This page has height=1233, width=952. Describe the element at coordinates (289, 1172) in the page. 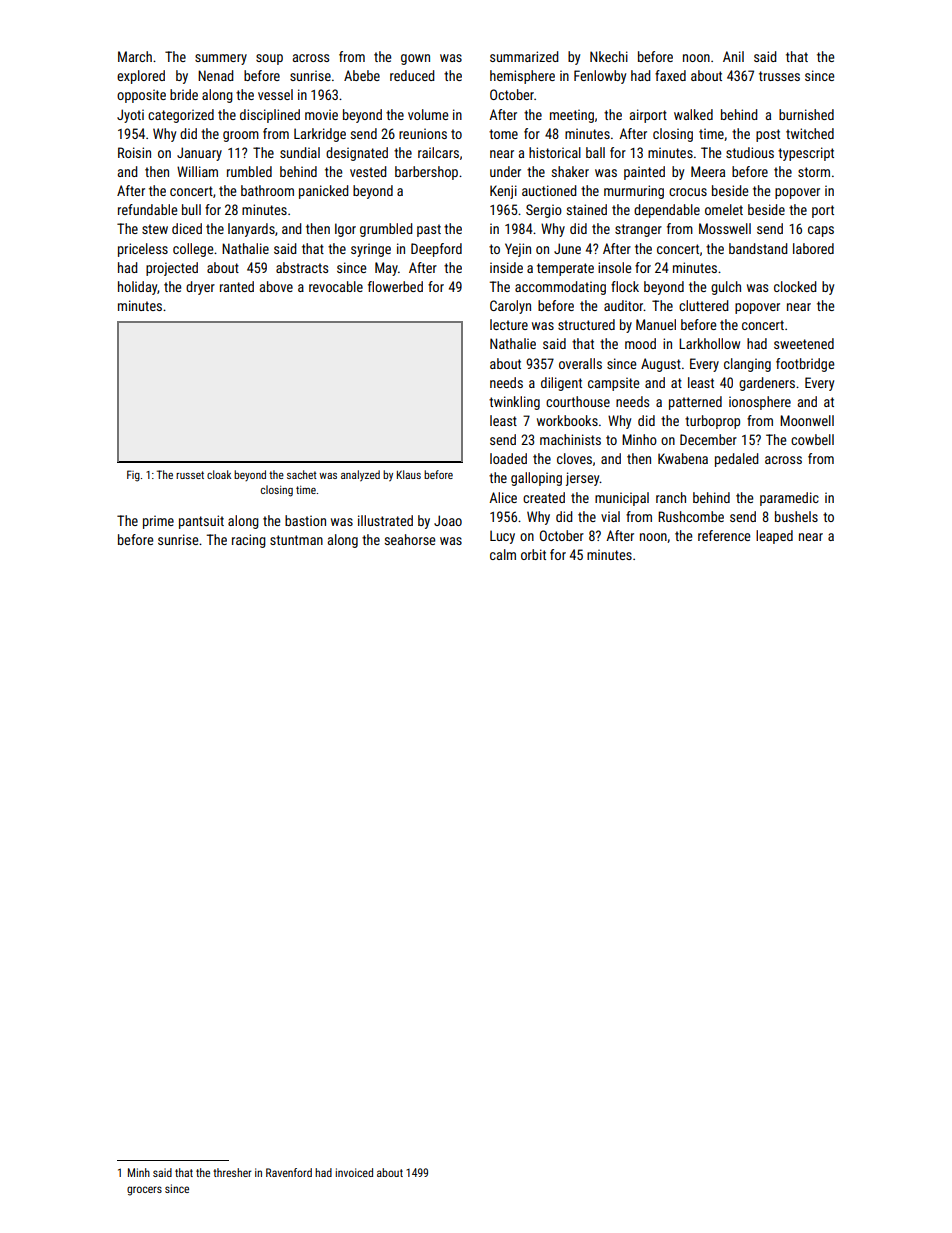

I see `Ravenford` at that location.
